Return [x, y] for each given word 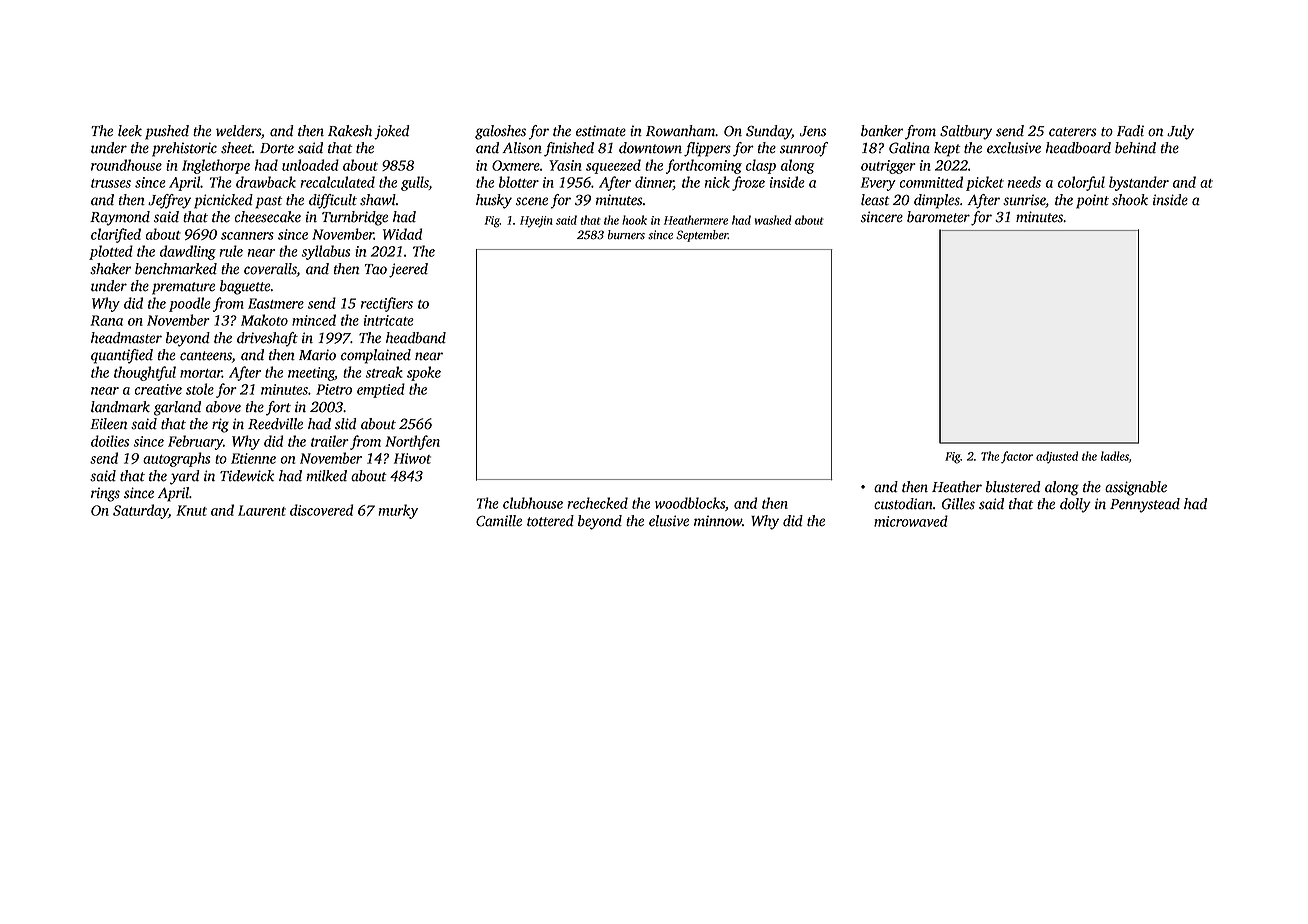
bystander [1139, 183]
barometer [938, 217]
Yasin [565, 165]
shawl [378, 200]
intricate [389, 320]
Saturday [140, 511]
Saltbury [966, 132]
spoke [424, 373]
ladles [1115, 456]
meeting [311, 374]
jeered [408, 270]
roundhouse [126, 165]
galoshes [500, 132]
